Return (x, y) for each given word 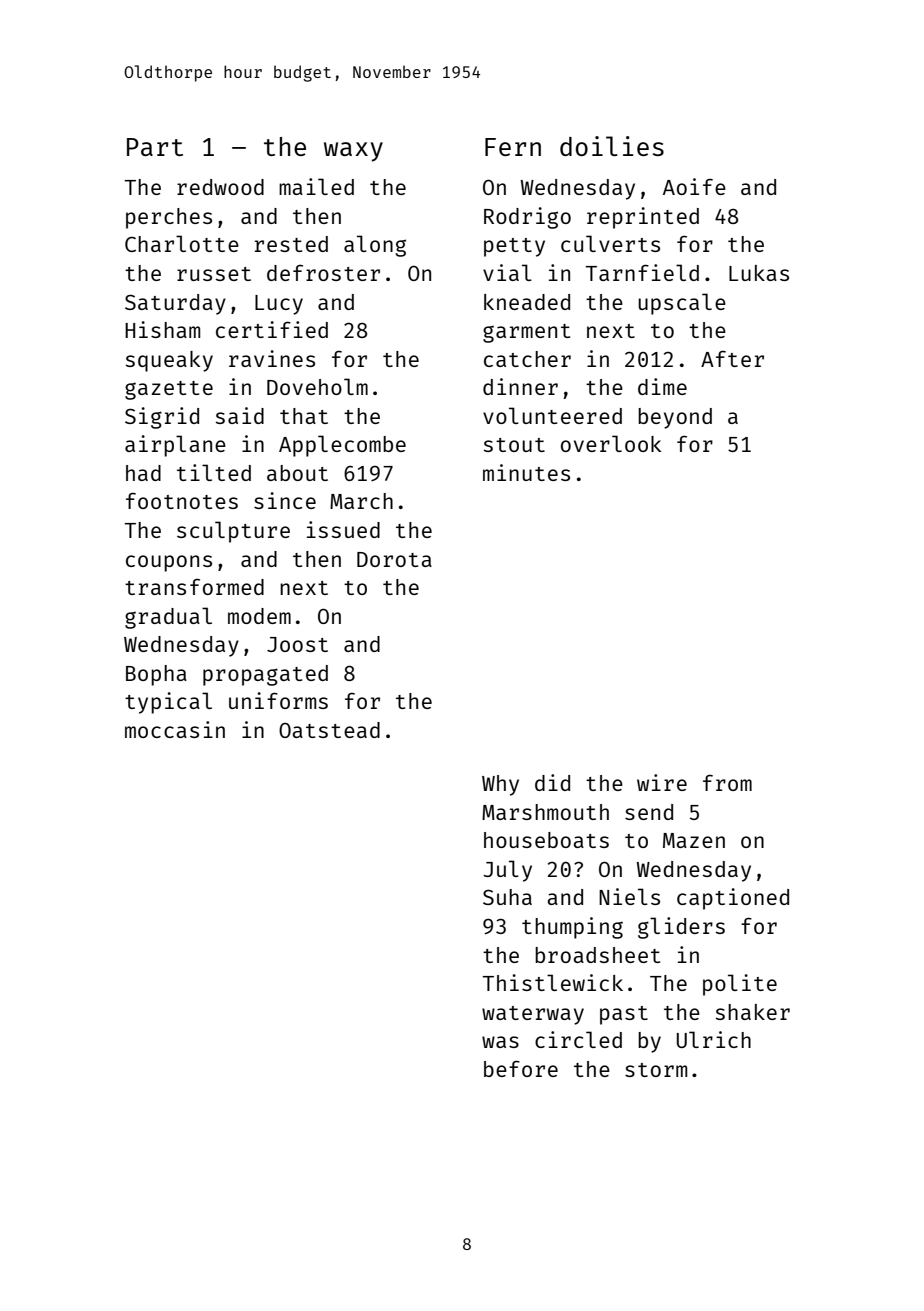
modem (259, 616)
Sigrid (162, 418)
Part (155, 147)
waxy (353, 152)
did (552, 782)
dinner (520, 386)
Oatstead (329, 730)
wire (662, 782)
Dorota (394, 559)
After (732, 358)
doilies (612, 146)
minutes (526, 472)
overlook (611, 443)
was (500, 1042)
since (285, 500)
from (727, 782)
